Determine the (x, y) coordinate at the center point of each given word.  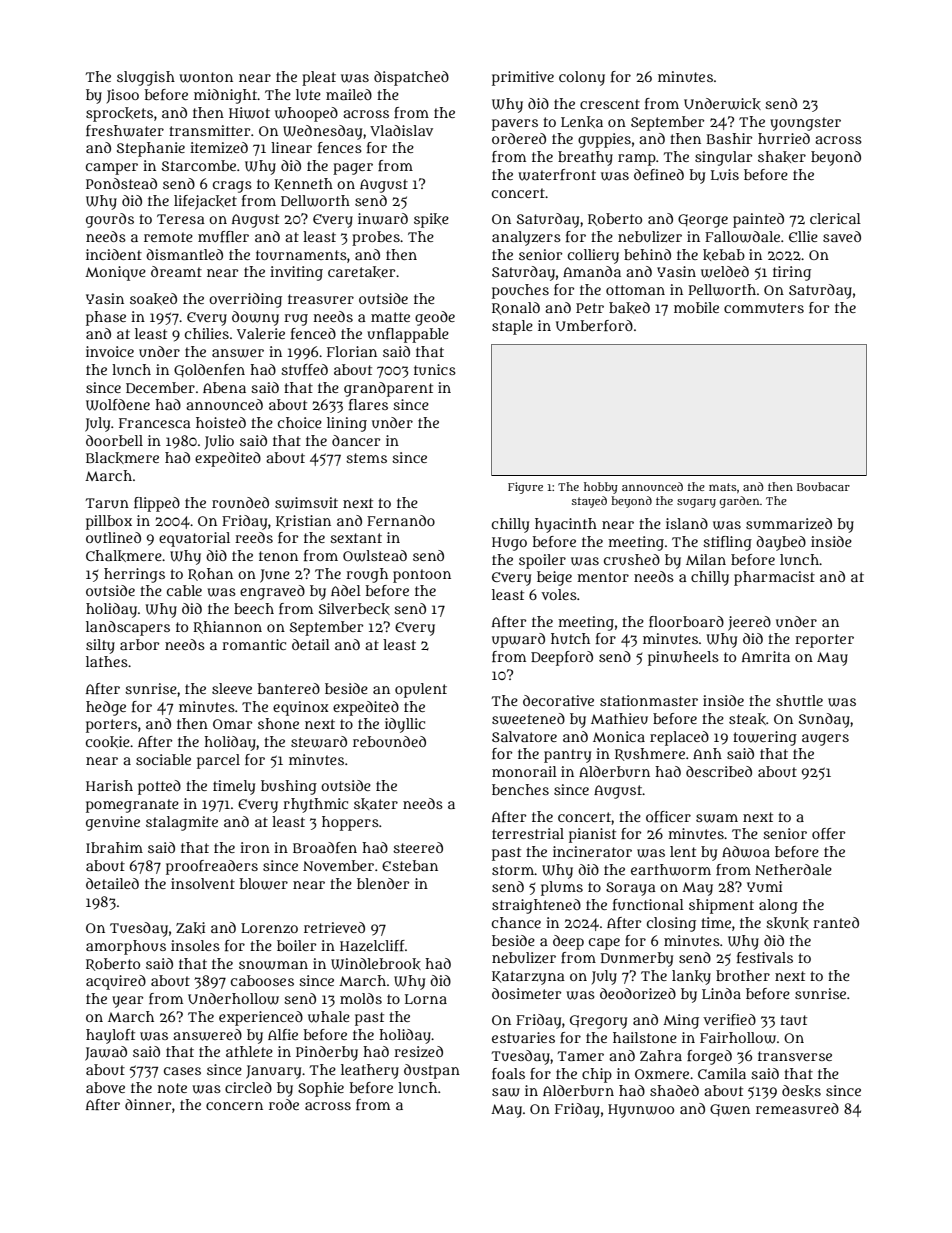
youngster (805, 124)
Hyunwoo (641, 1111)
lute (308, 94)
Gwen (730, 1110)
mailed (349, 94)
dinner (148, 1104)
